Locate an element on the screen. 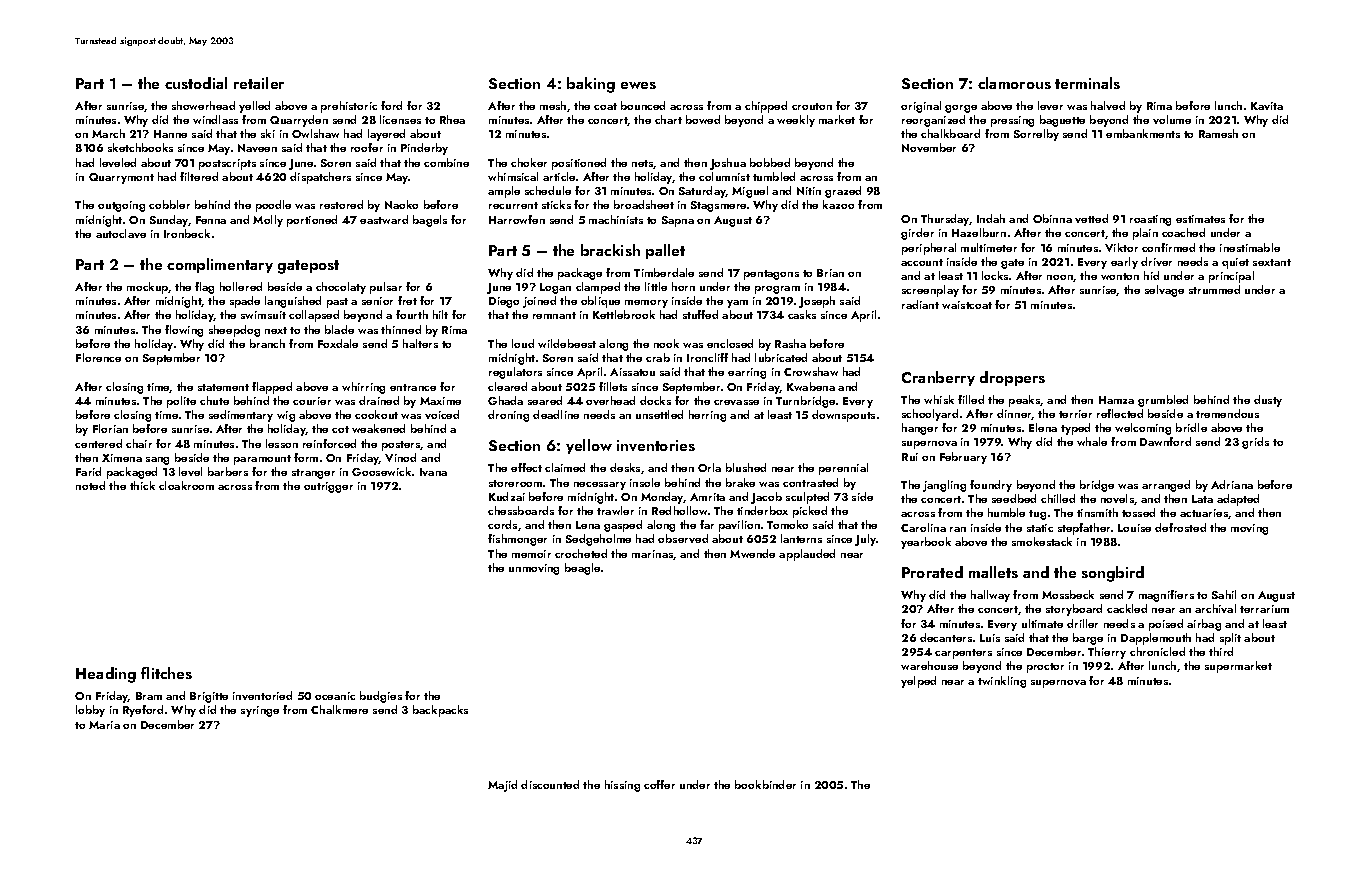  cloakroom is located at coordinates (186, 485).
